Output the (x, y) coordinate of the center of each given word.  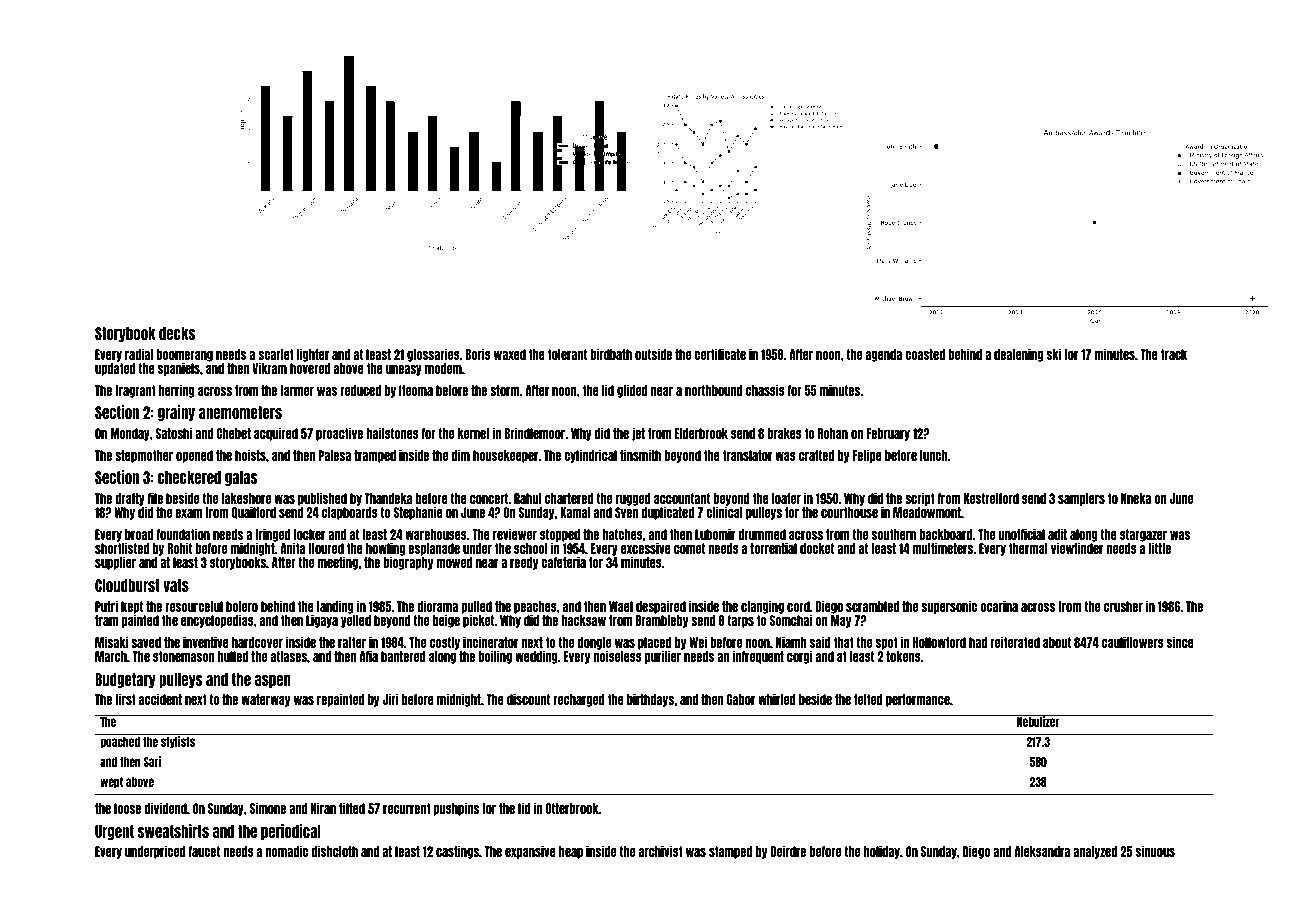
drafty (130, 500)
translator (747, 455)
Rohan (833, 433)
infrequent (758, 657)
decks (177, 333)
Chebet (234, 433)
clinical (724, 512)
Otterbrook (572, 808)
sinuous (1155, 851)
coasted (925, 354)
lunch (934, 455)
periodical (291, 832)
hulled (233, 656)
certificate (720, 354)
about (1057, 642)
